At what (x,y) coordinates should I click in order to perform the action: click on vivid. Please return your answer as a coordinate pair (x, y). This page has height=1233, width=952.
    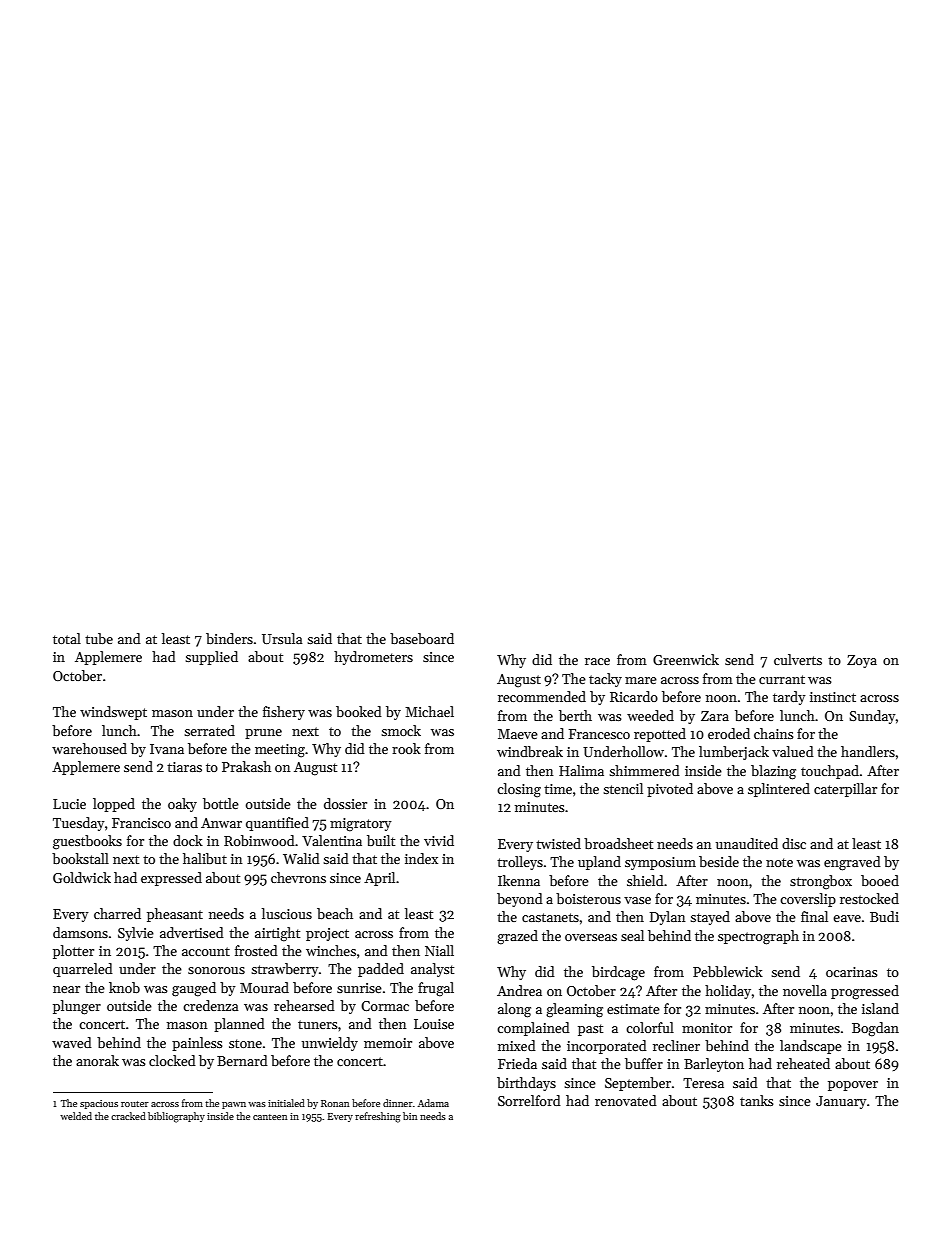
    Looking at the image, I should click on (439, 840).
